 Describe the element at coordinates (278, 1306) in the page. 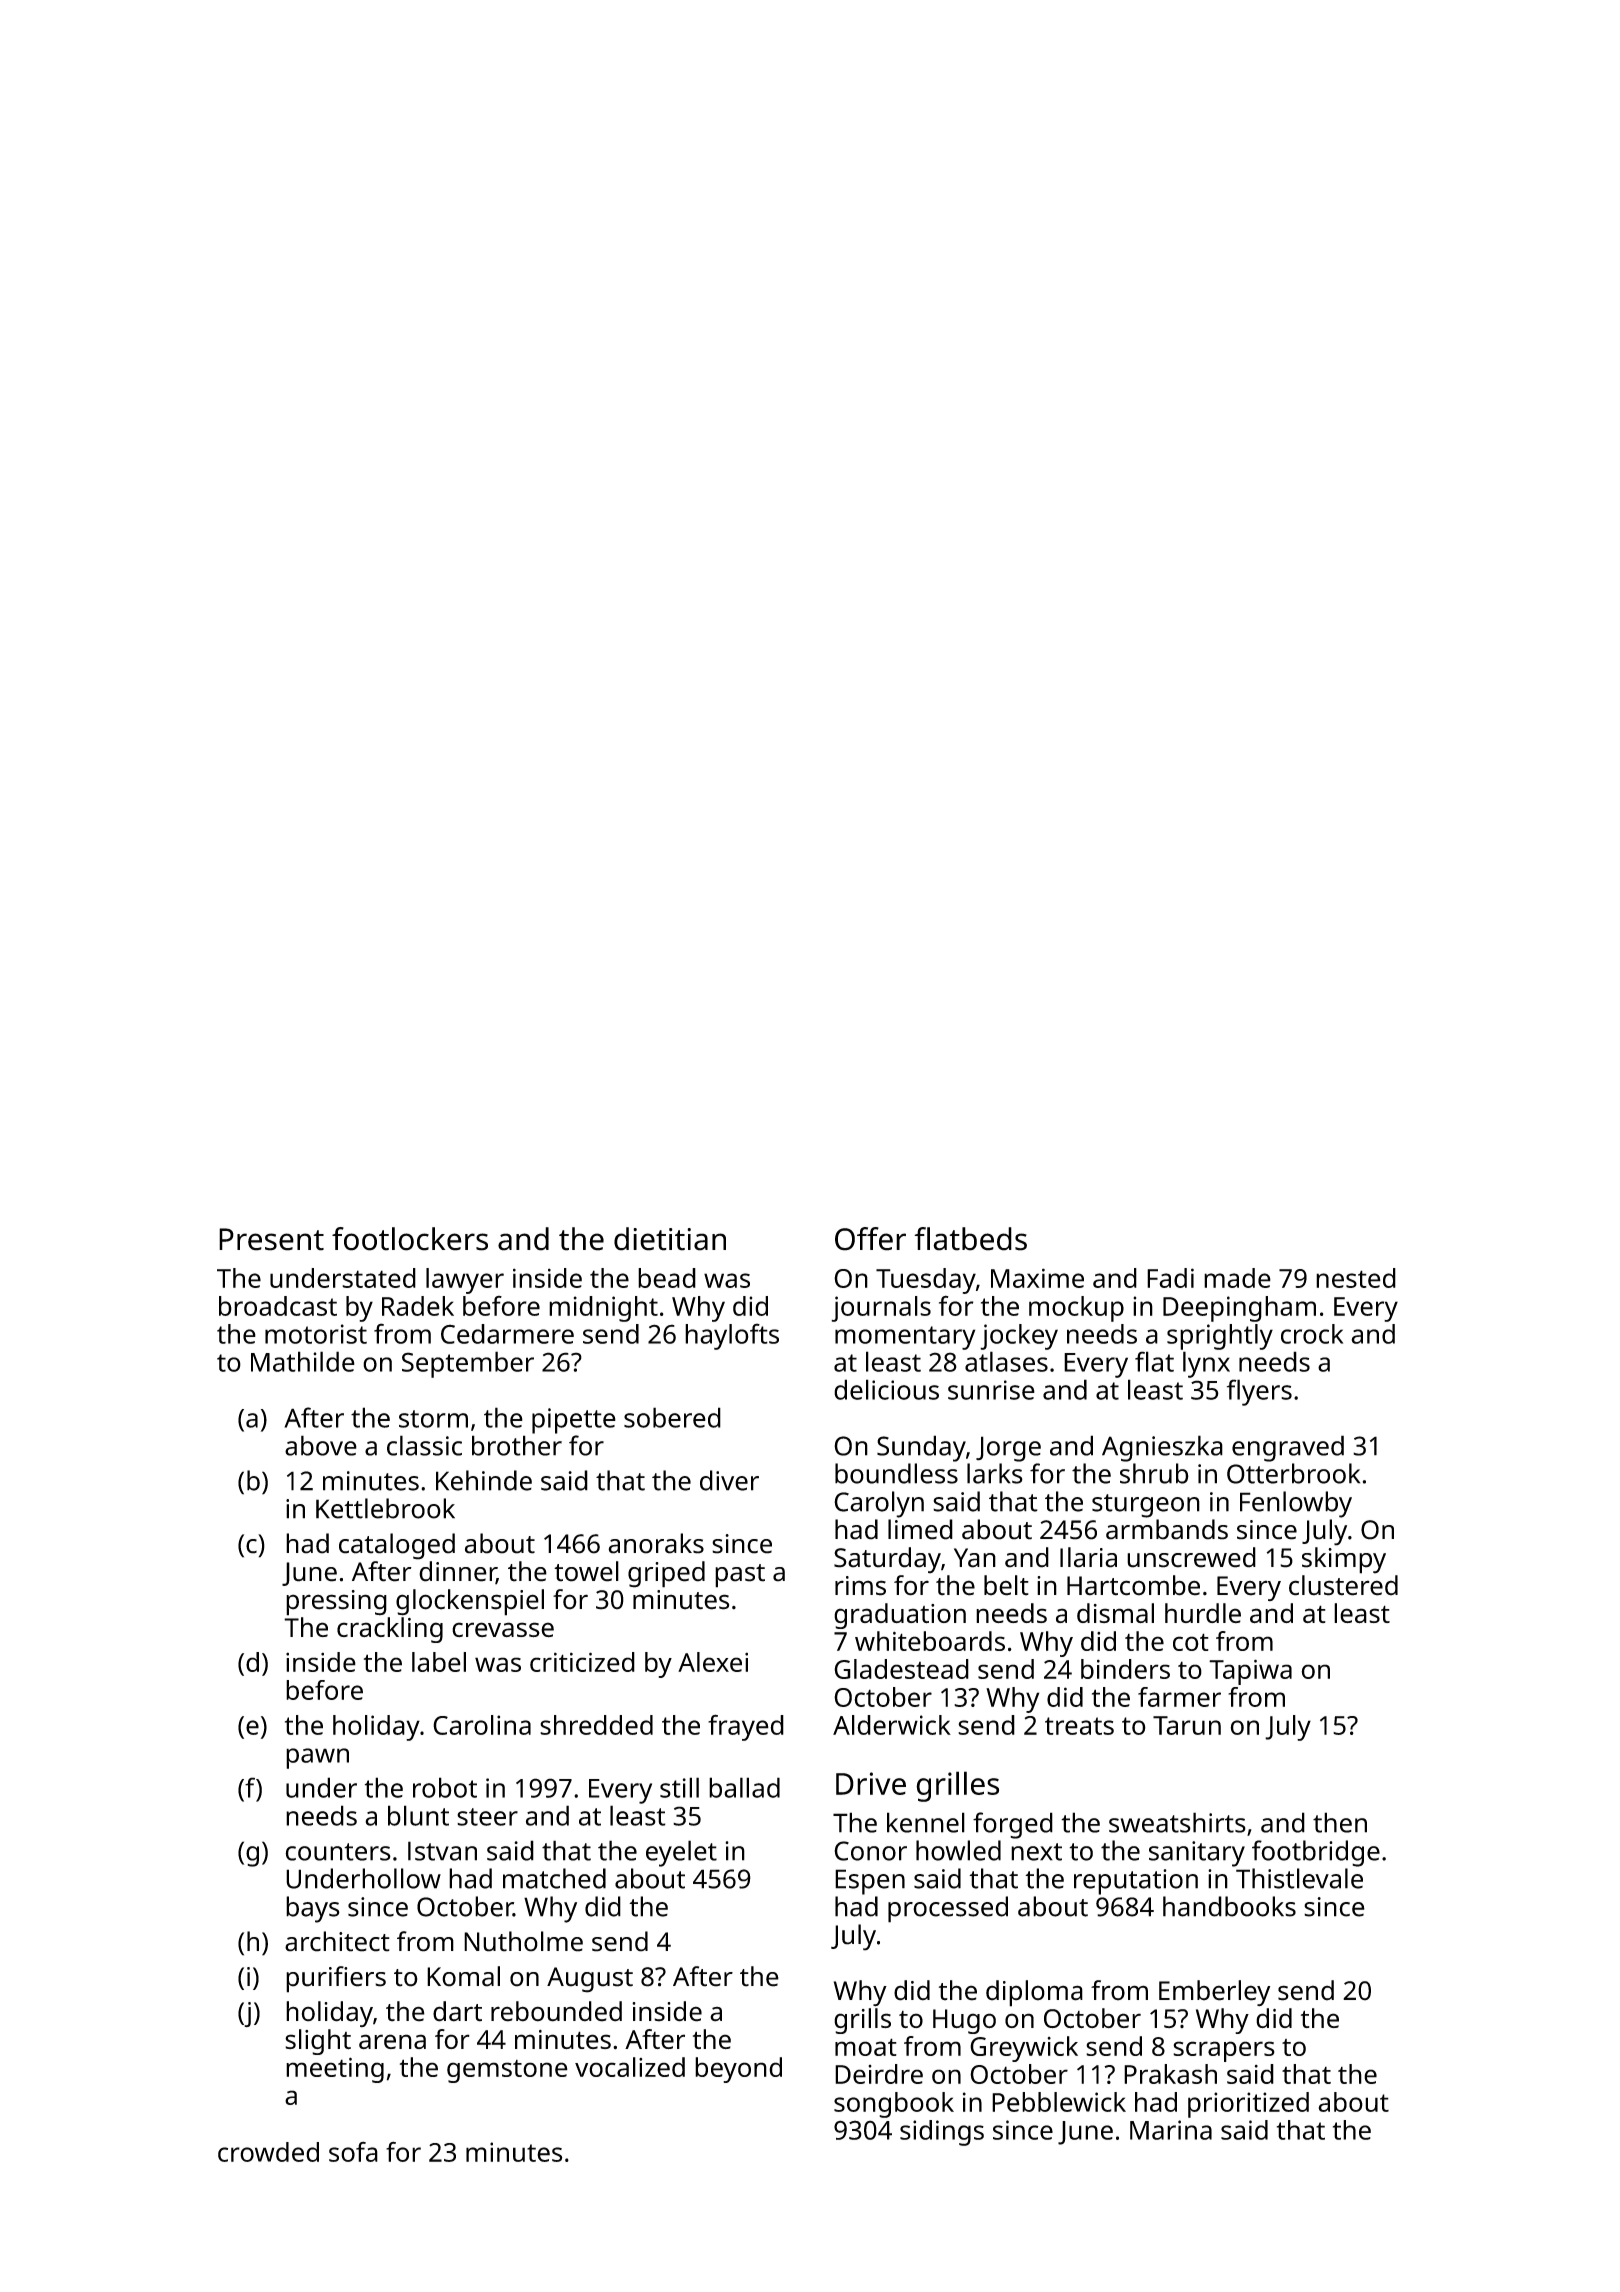

I see `broadcast` at that location.
